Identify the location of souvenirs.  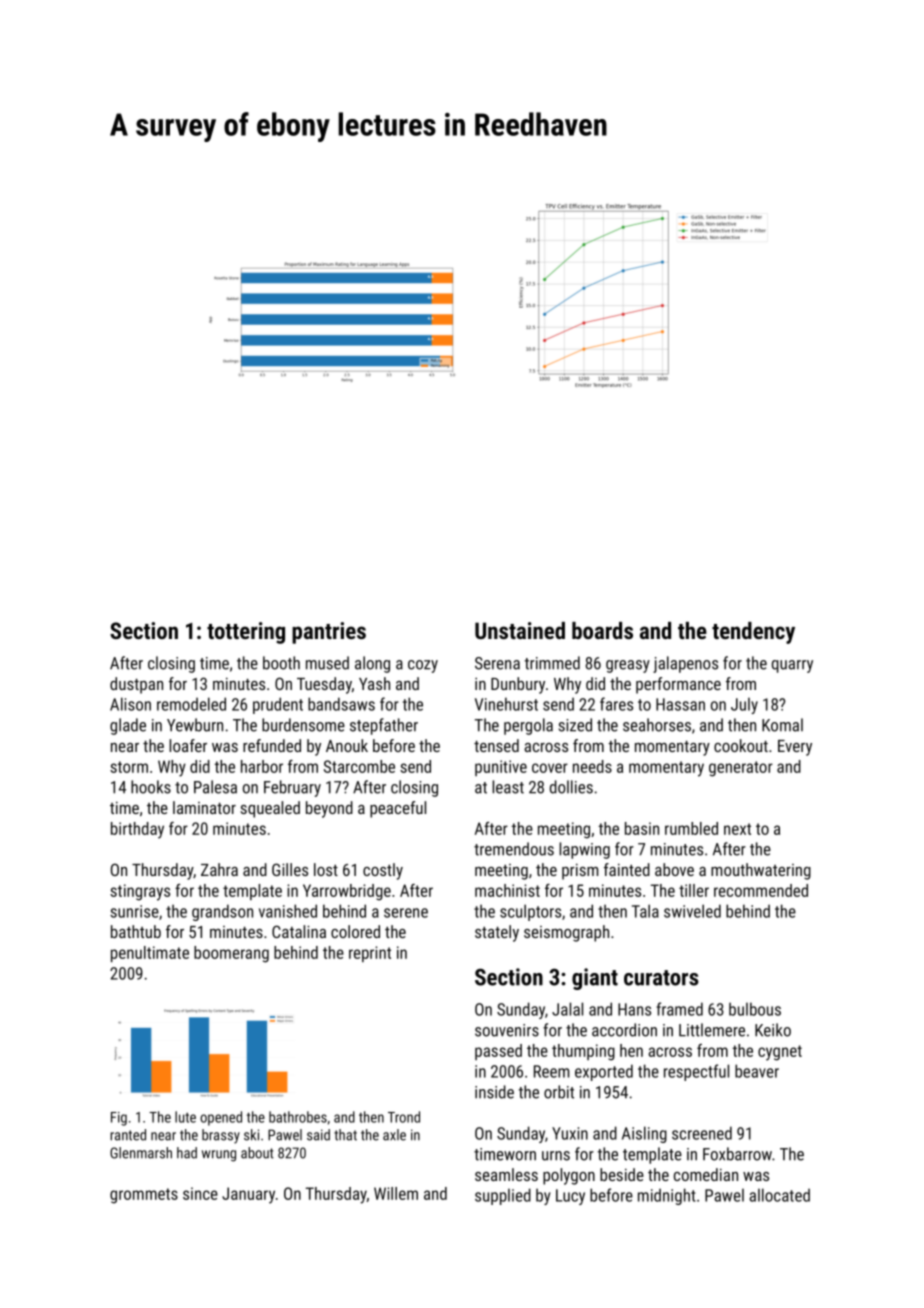
(507, 1030).
